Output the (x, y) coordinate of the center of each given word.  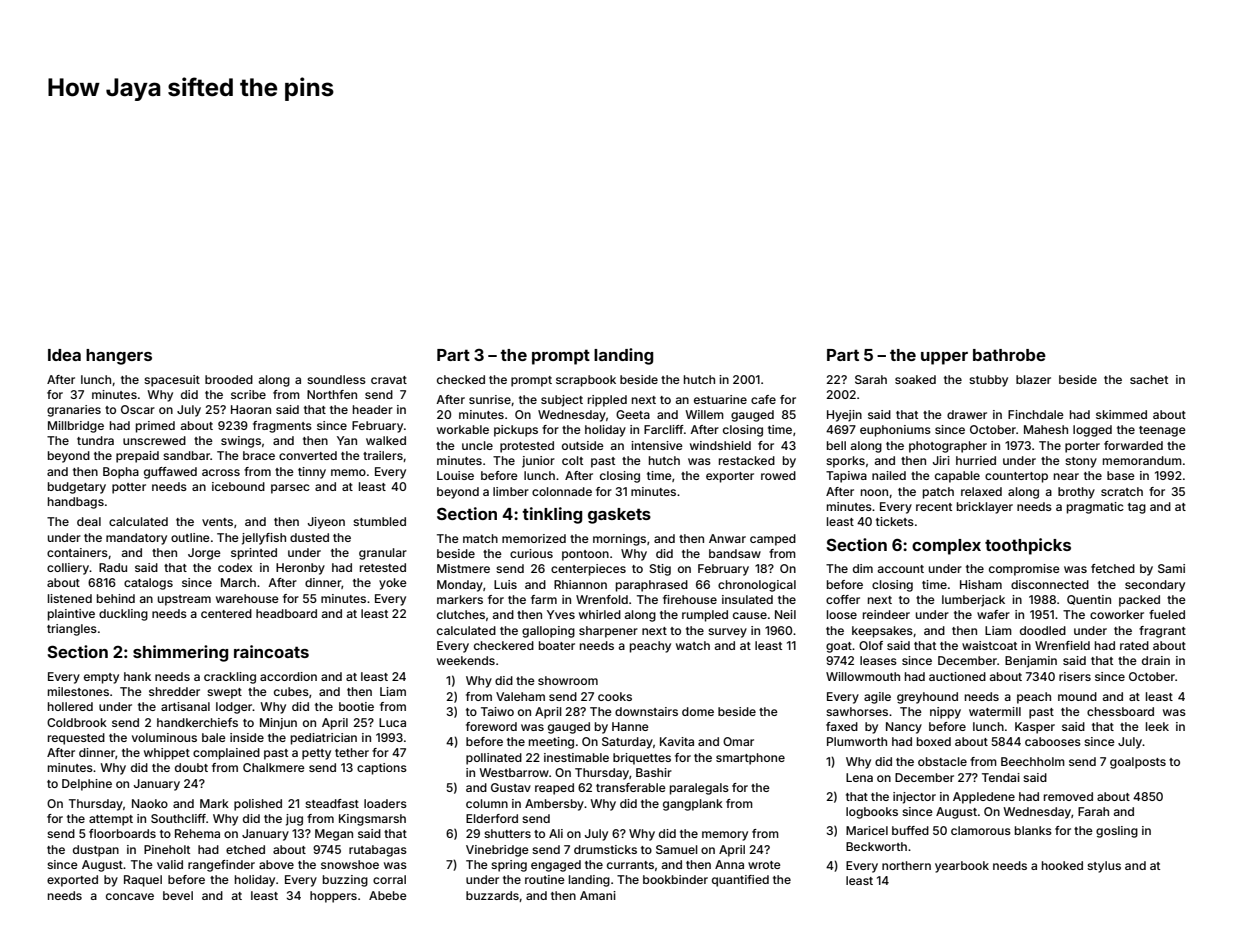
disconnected (1050, 584)
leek (1157, 726)
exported (72, 881)
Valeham (520, 696)
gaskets (619, 516)
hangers (119, 357)
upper (944, 358)
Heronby (300, 569)
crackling (230, 678)
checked (461, 379)
